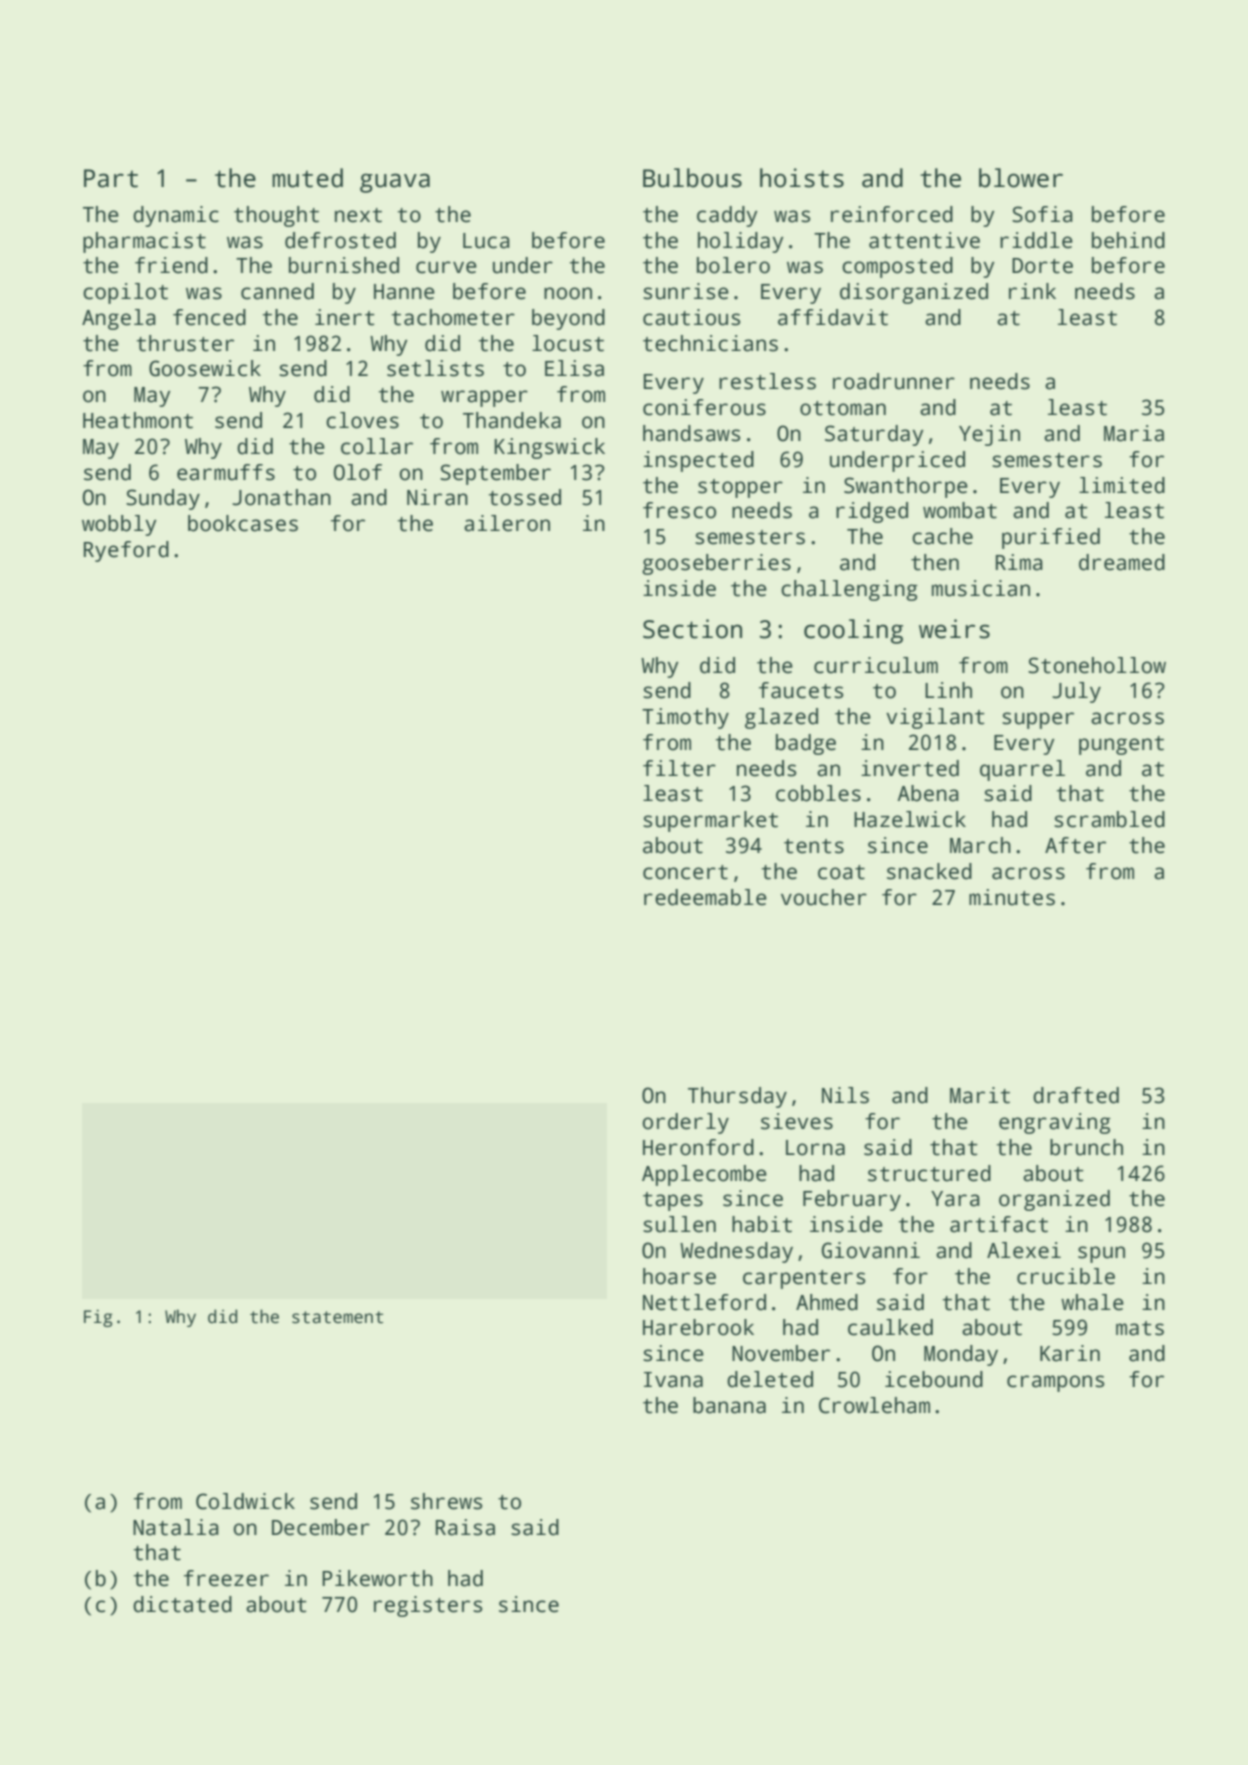  What do you see at coordinates (679, 1276) in the page?
I see `hoarse` at bounding box center [679, 1276].
